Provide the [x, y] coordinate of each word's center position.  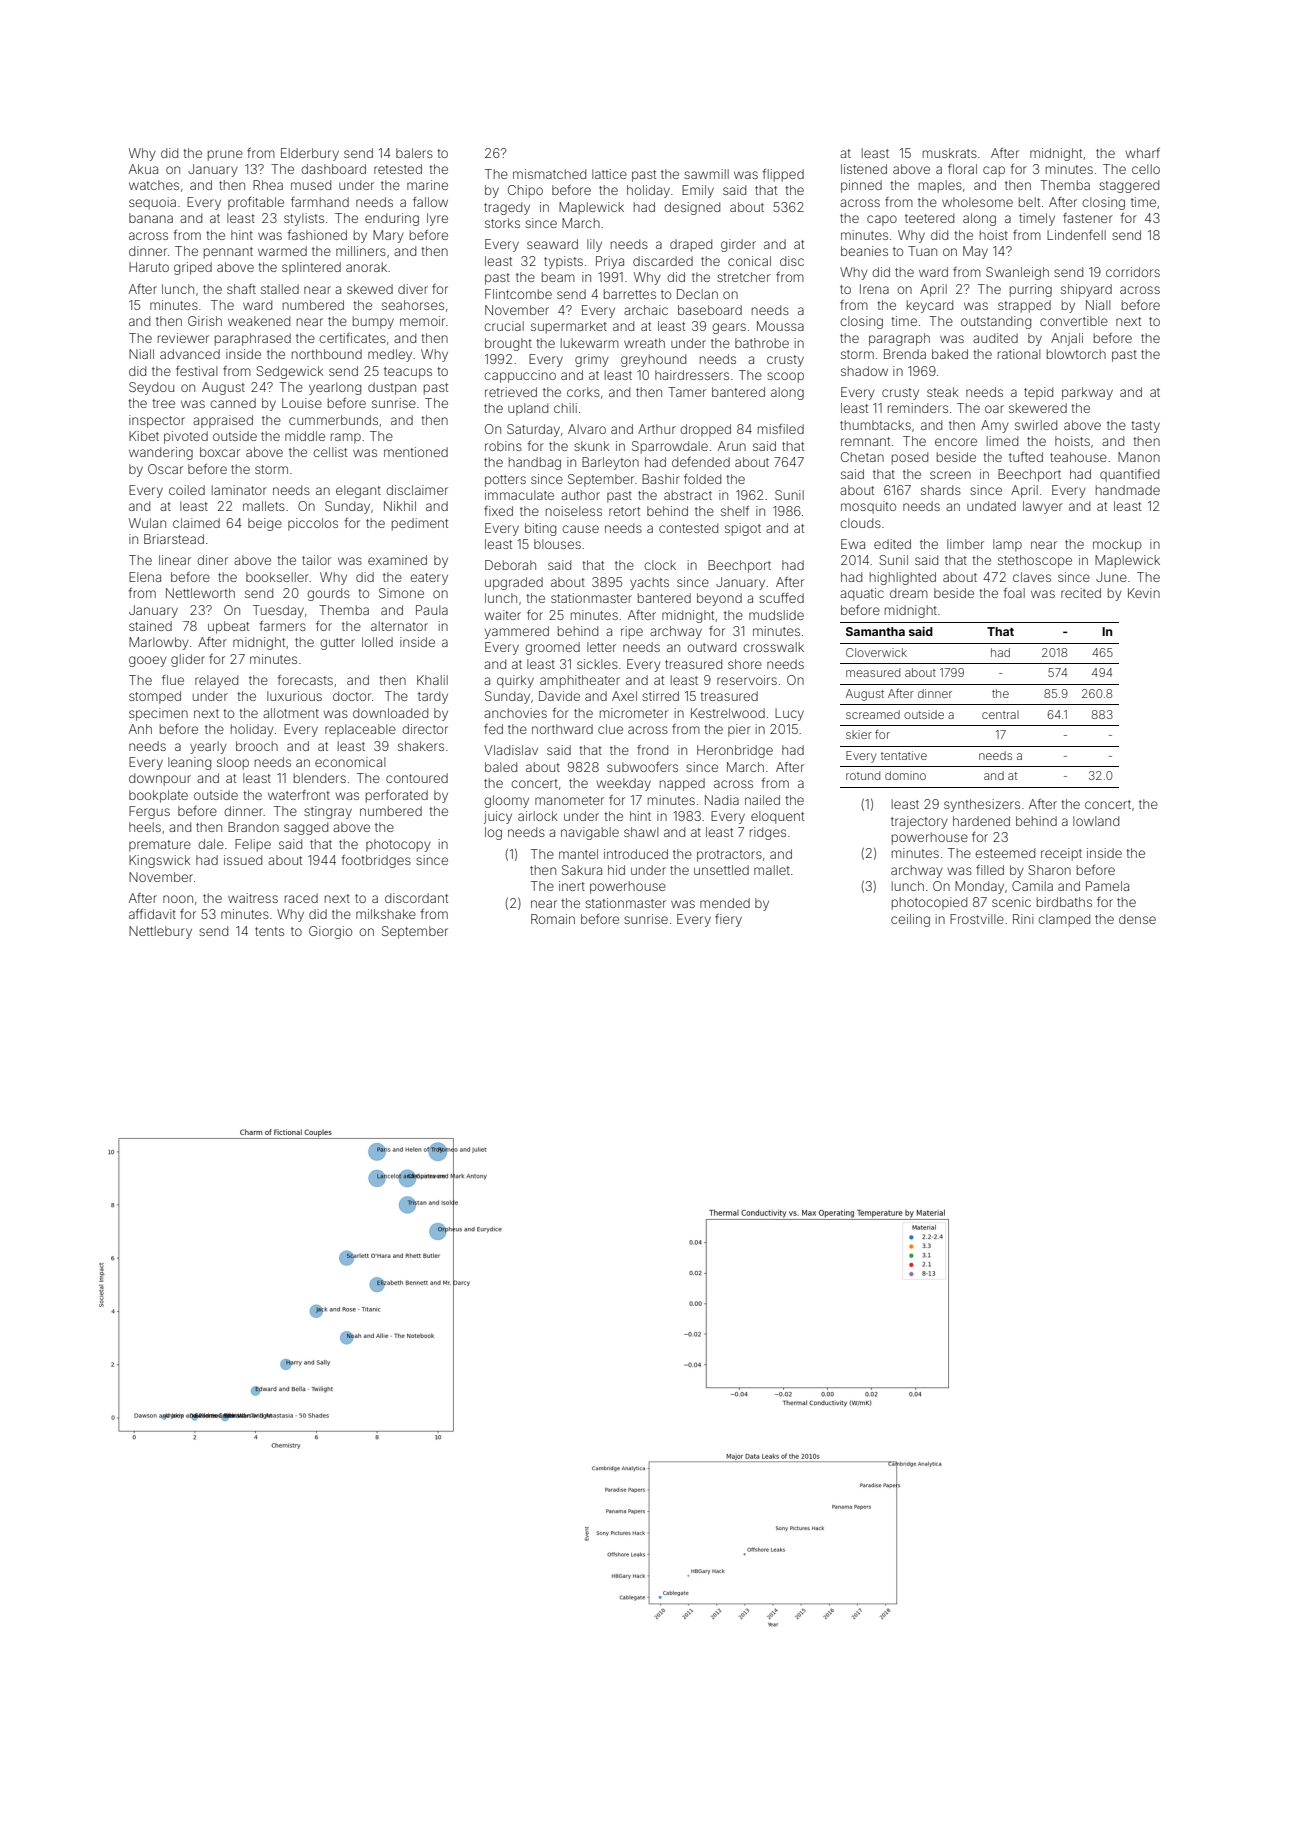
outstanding [996, 322]
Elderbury [310, 154]
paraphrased [253, 339]
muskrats [950, 153]
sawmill [706, 174]
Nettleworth [200, 593]
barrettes [630, 294]
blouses [557, 544]
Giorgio [330, 932]
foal [1014, 593]
